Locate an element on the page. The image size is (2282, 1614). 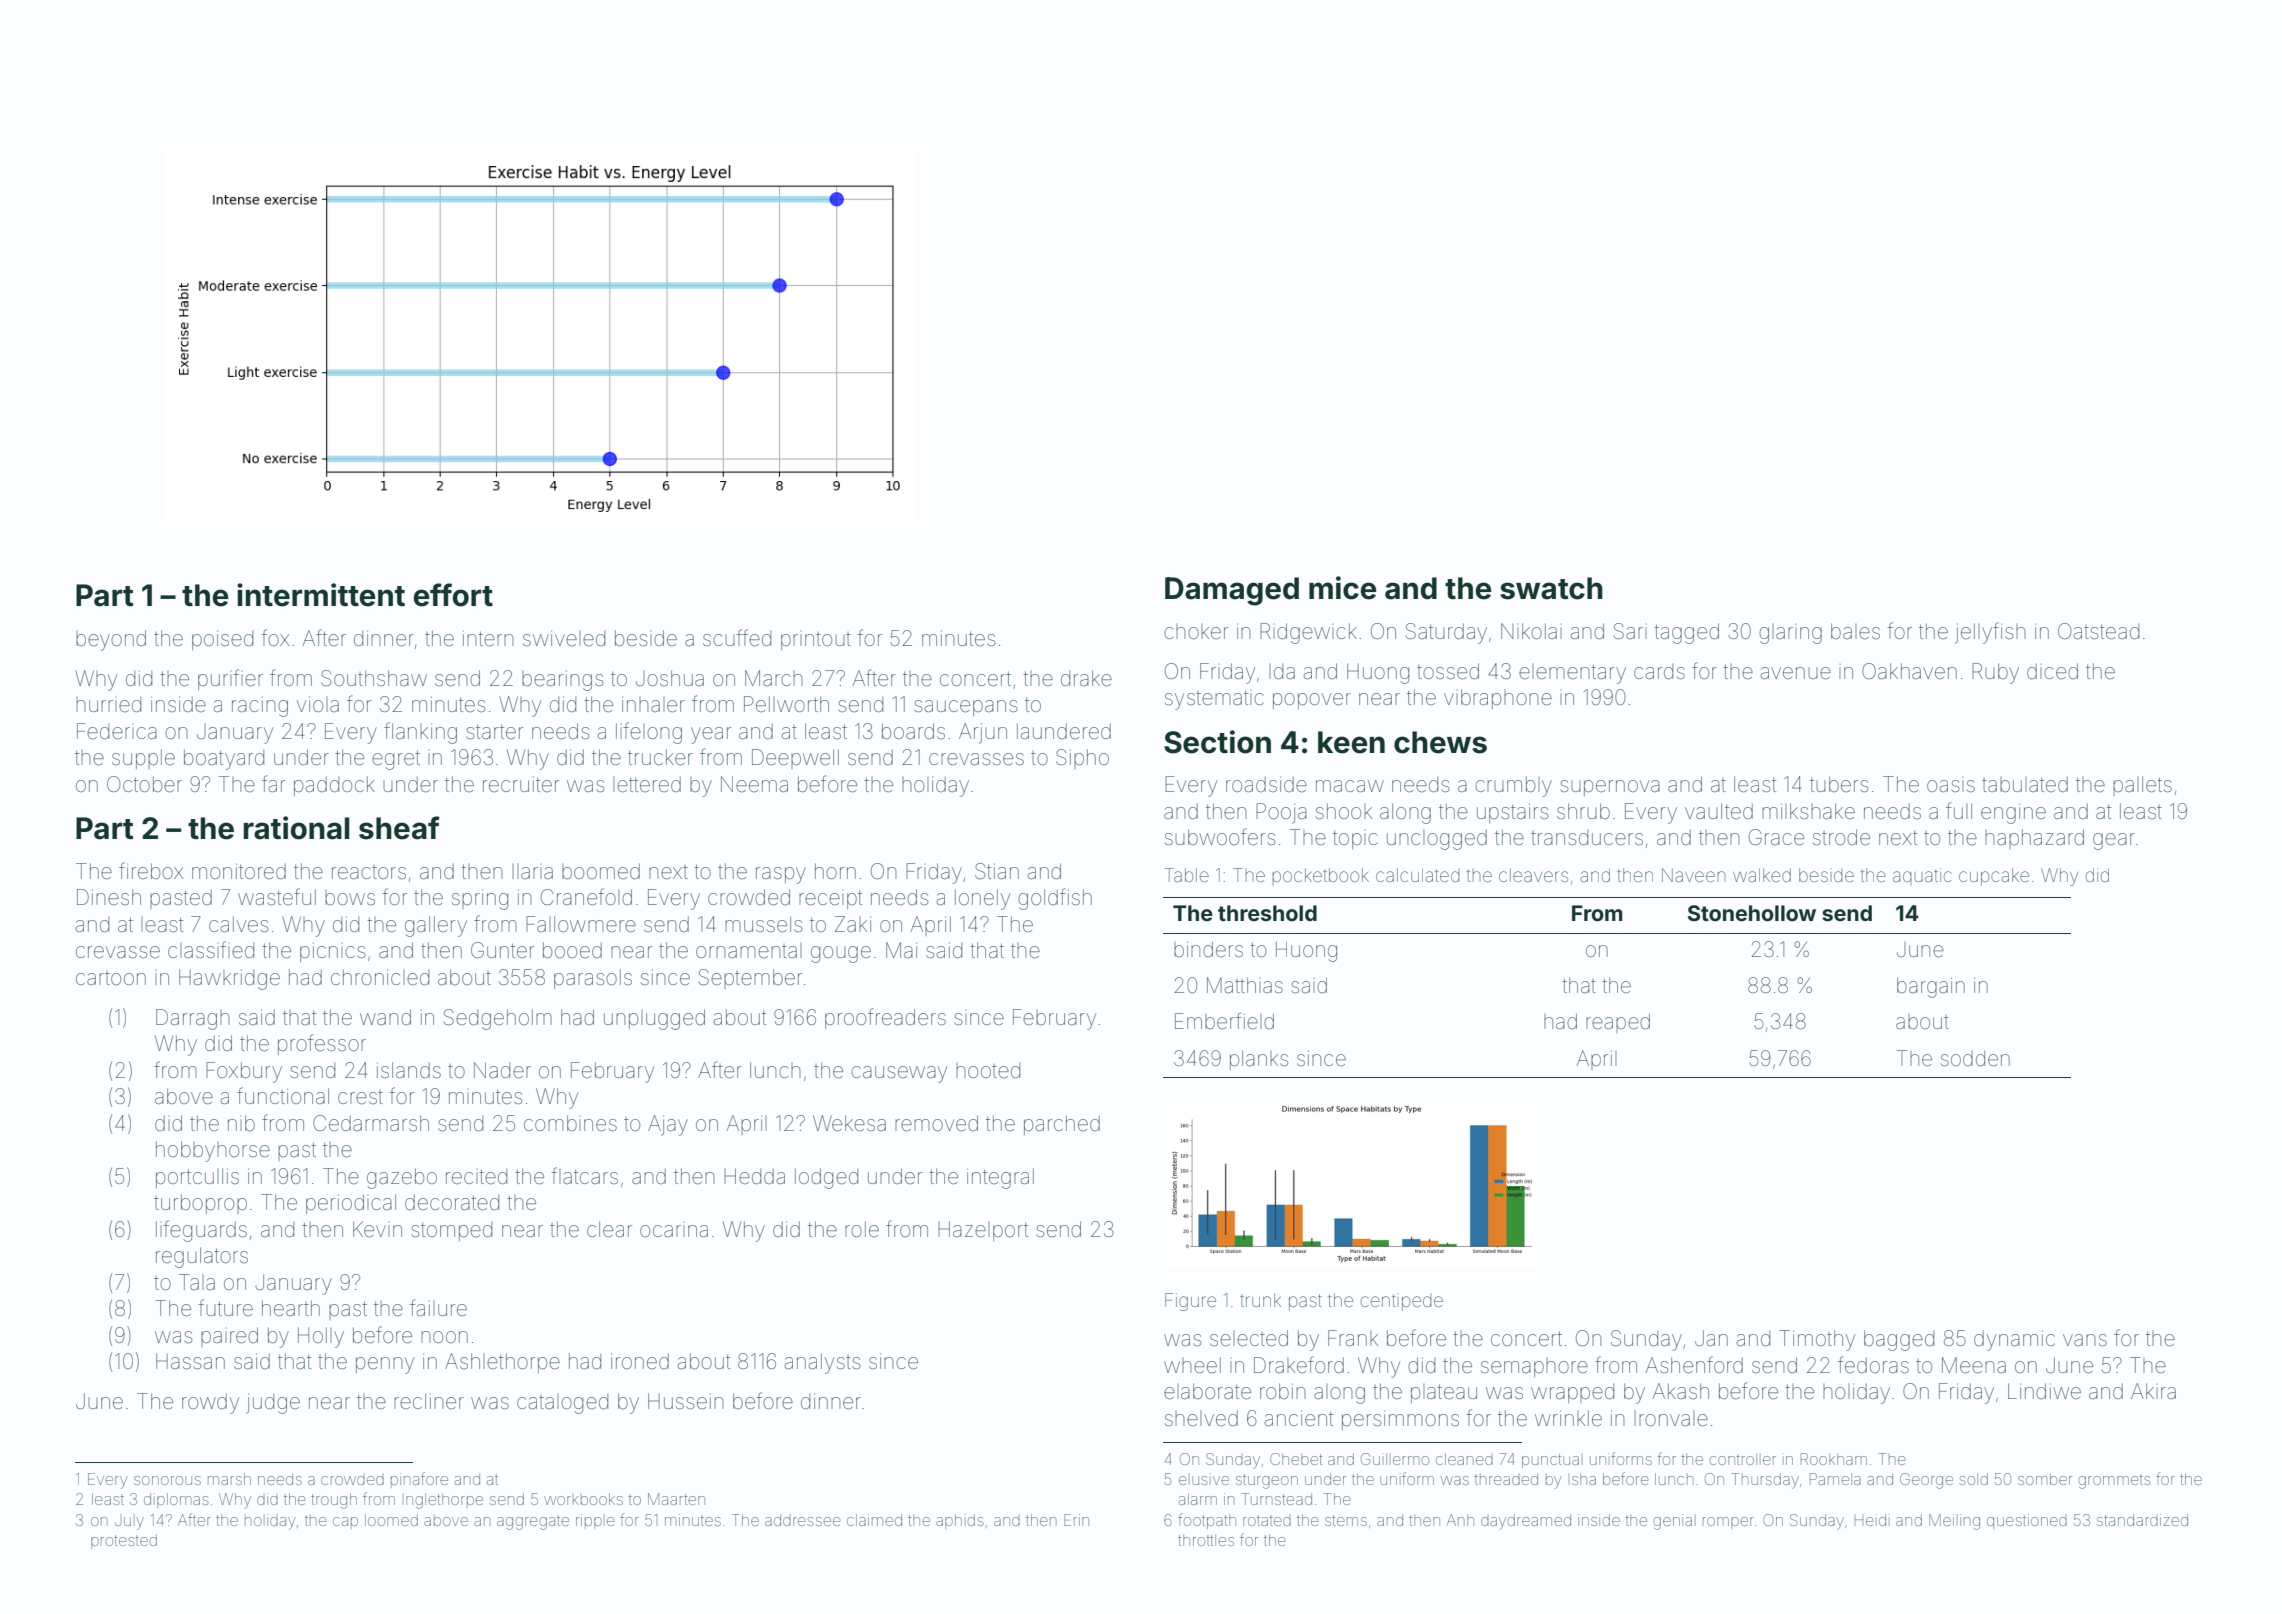
vaulted is located at coordinates (1719, 811).
